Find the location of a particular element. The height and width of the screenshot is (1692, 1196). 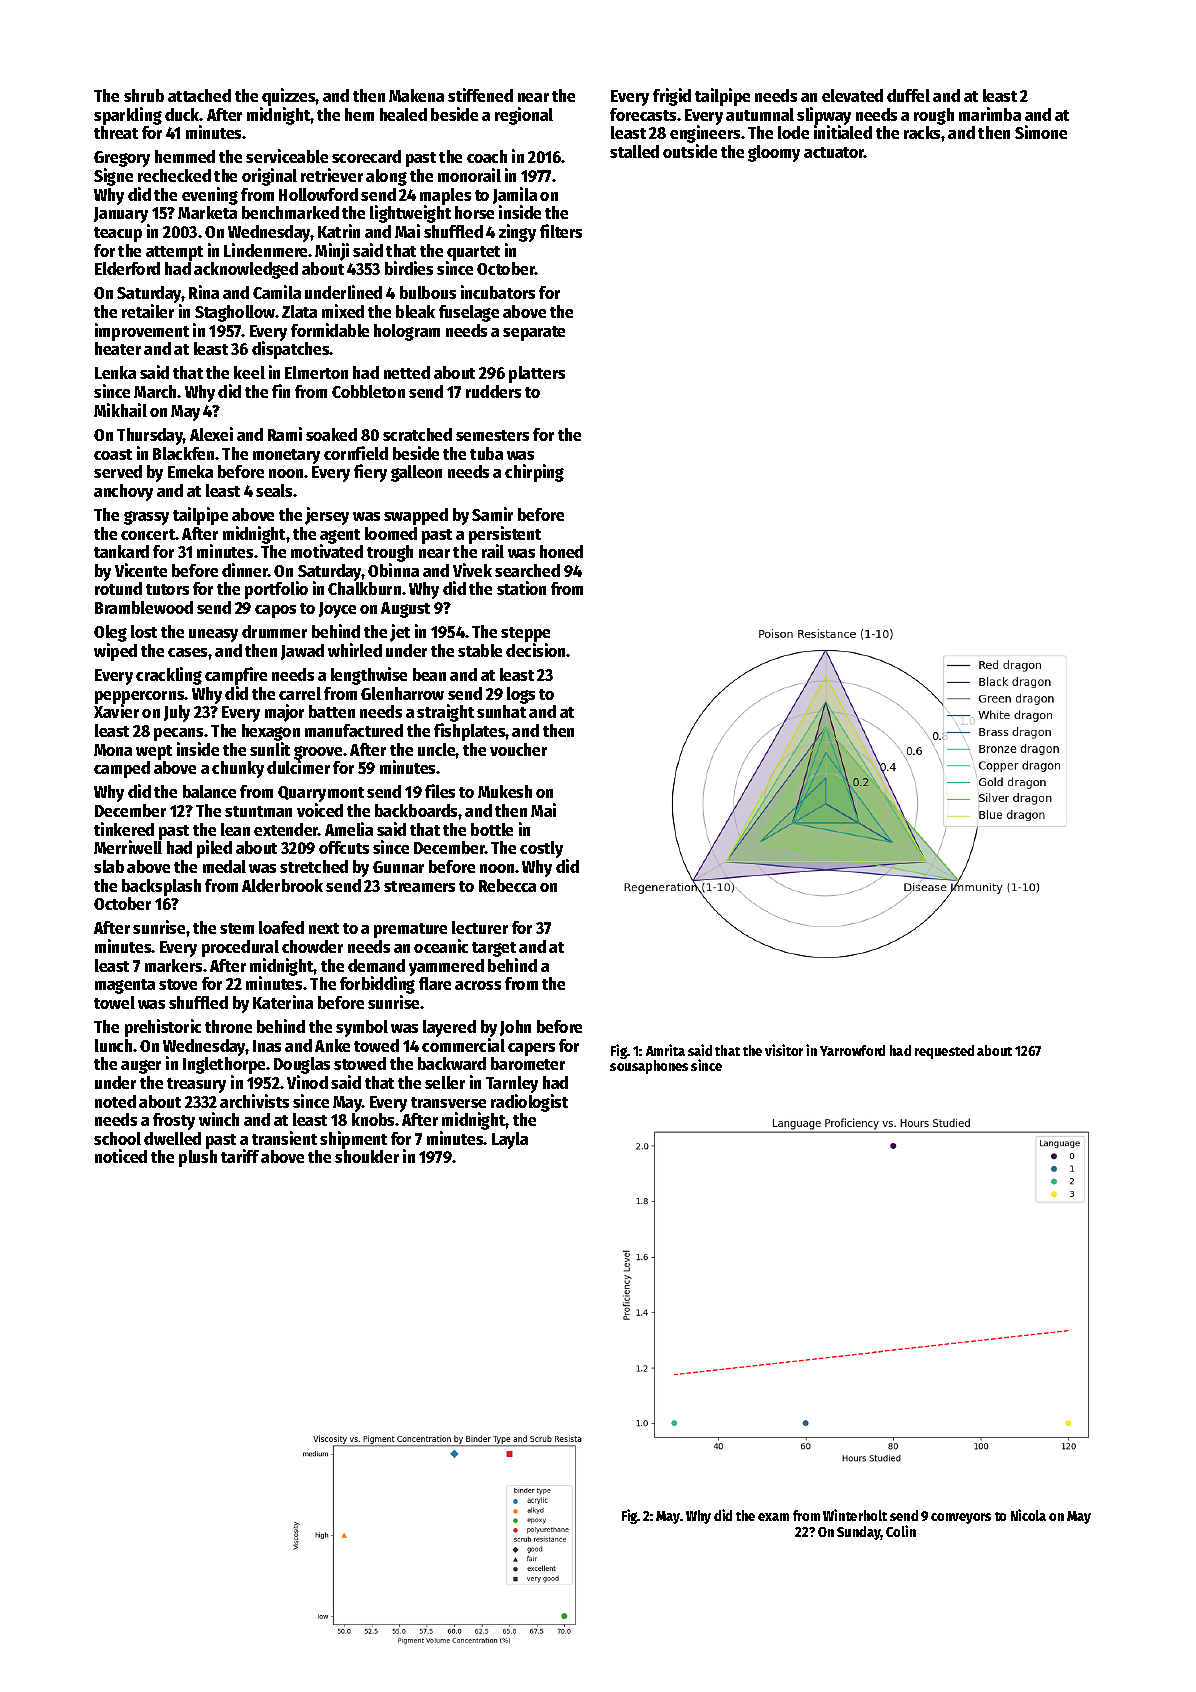

requested is located at coordinates (944, 1052).
